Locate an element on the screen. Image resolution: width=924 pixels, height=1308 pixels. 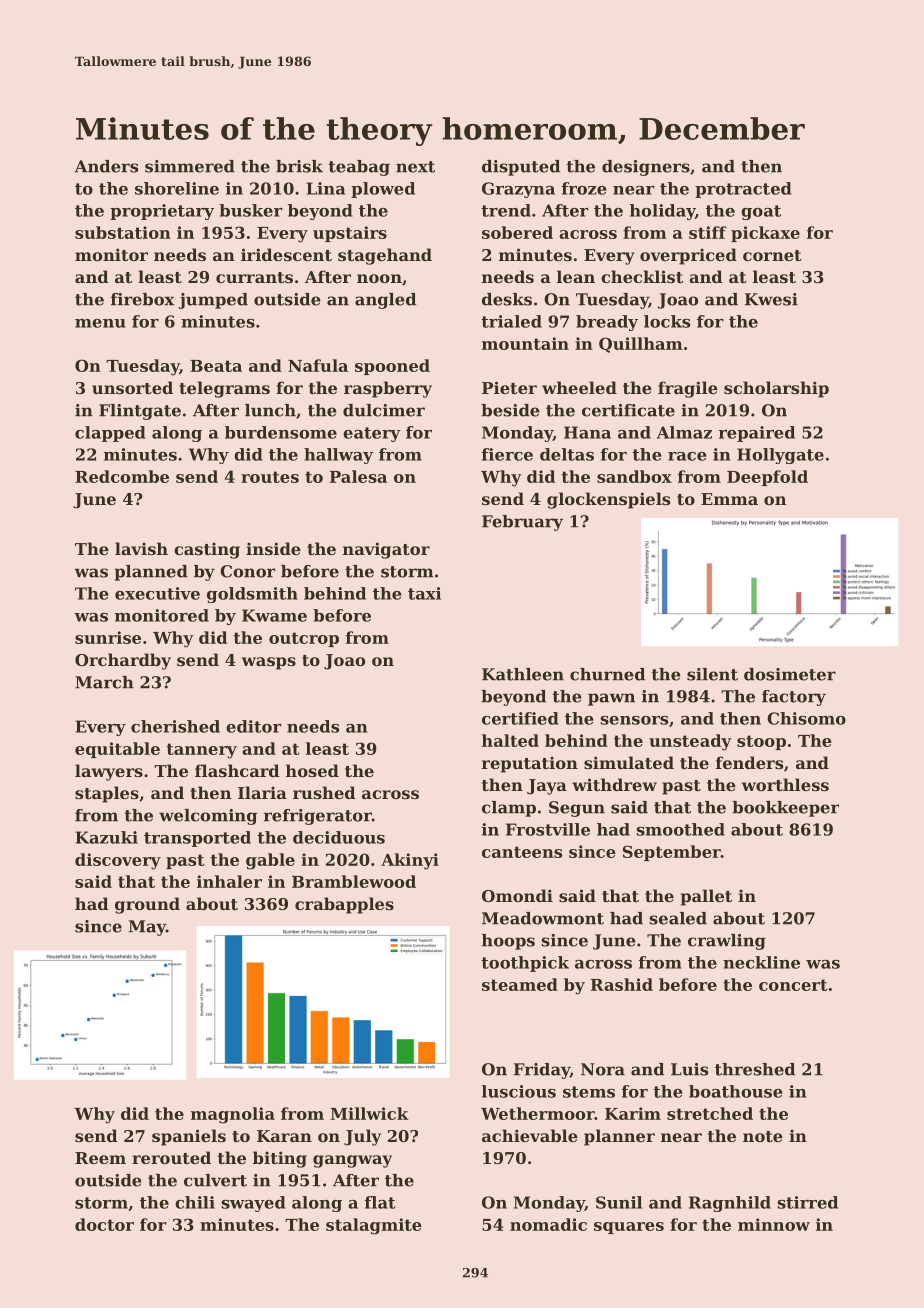
menu is located at coordinates (100, 323).
